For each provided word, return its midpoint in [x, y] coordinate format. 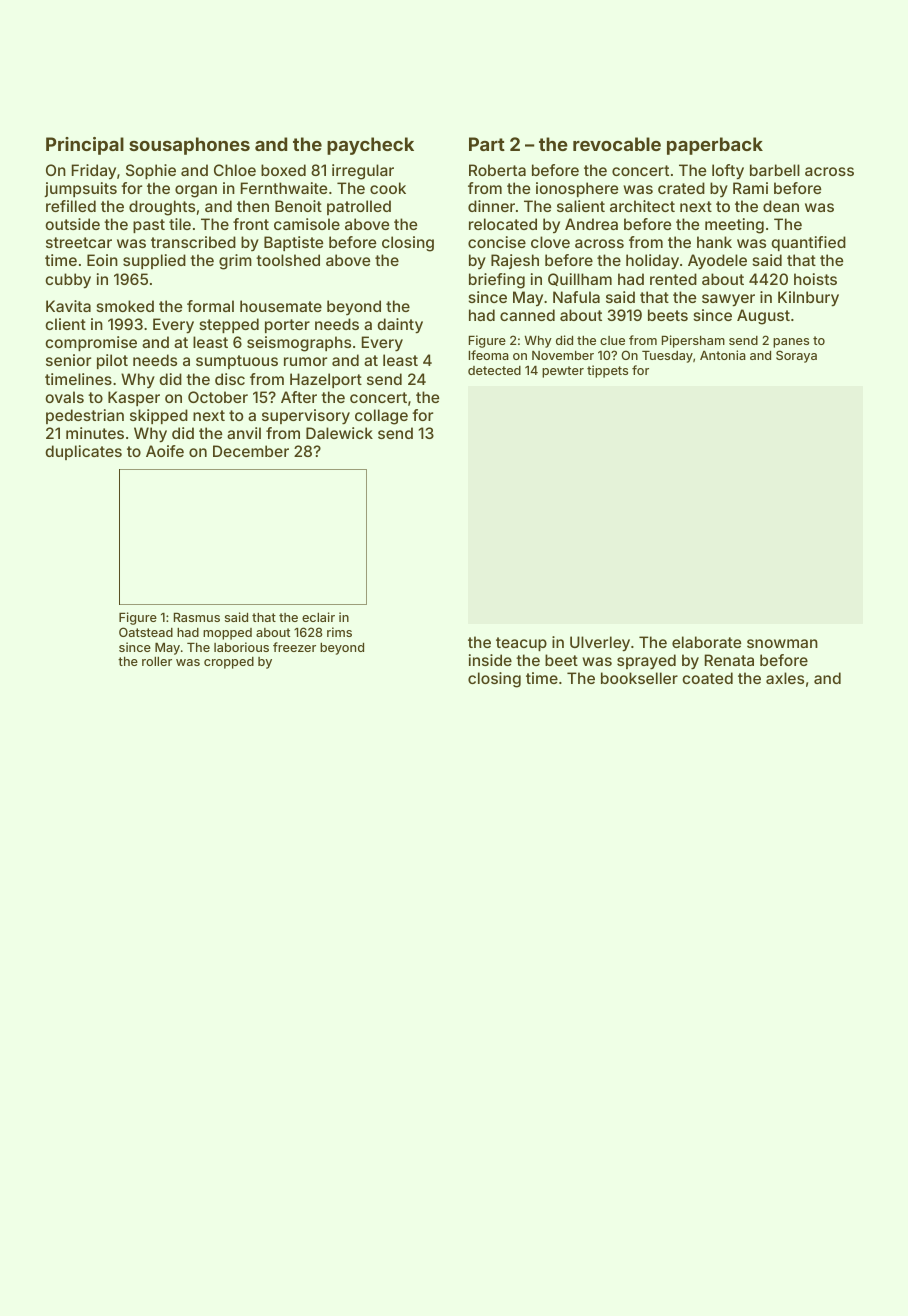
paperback [715, 146]
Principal [85, 146]
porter [287, 326]
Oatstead [146, 632]
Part [487, 144]
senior [68, 360]
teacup [521, 644]
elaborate [706, 642]
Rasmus [197, 617]
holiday [652, 262]
